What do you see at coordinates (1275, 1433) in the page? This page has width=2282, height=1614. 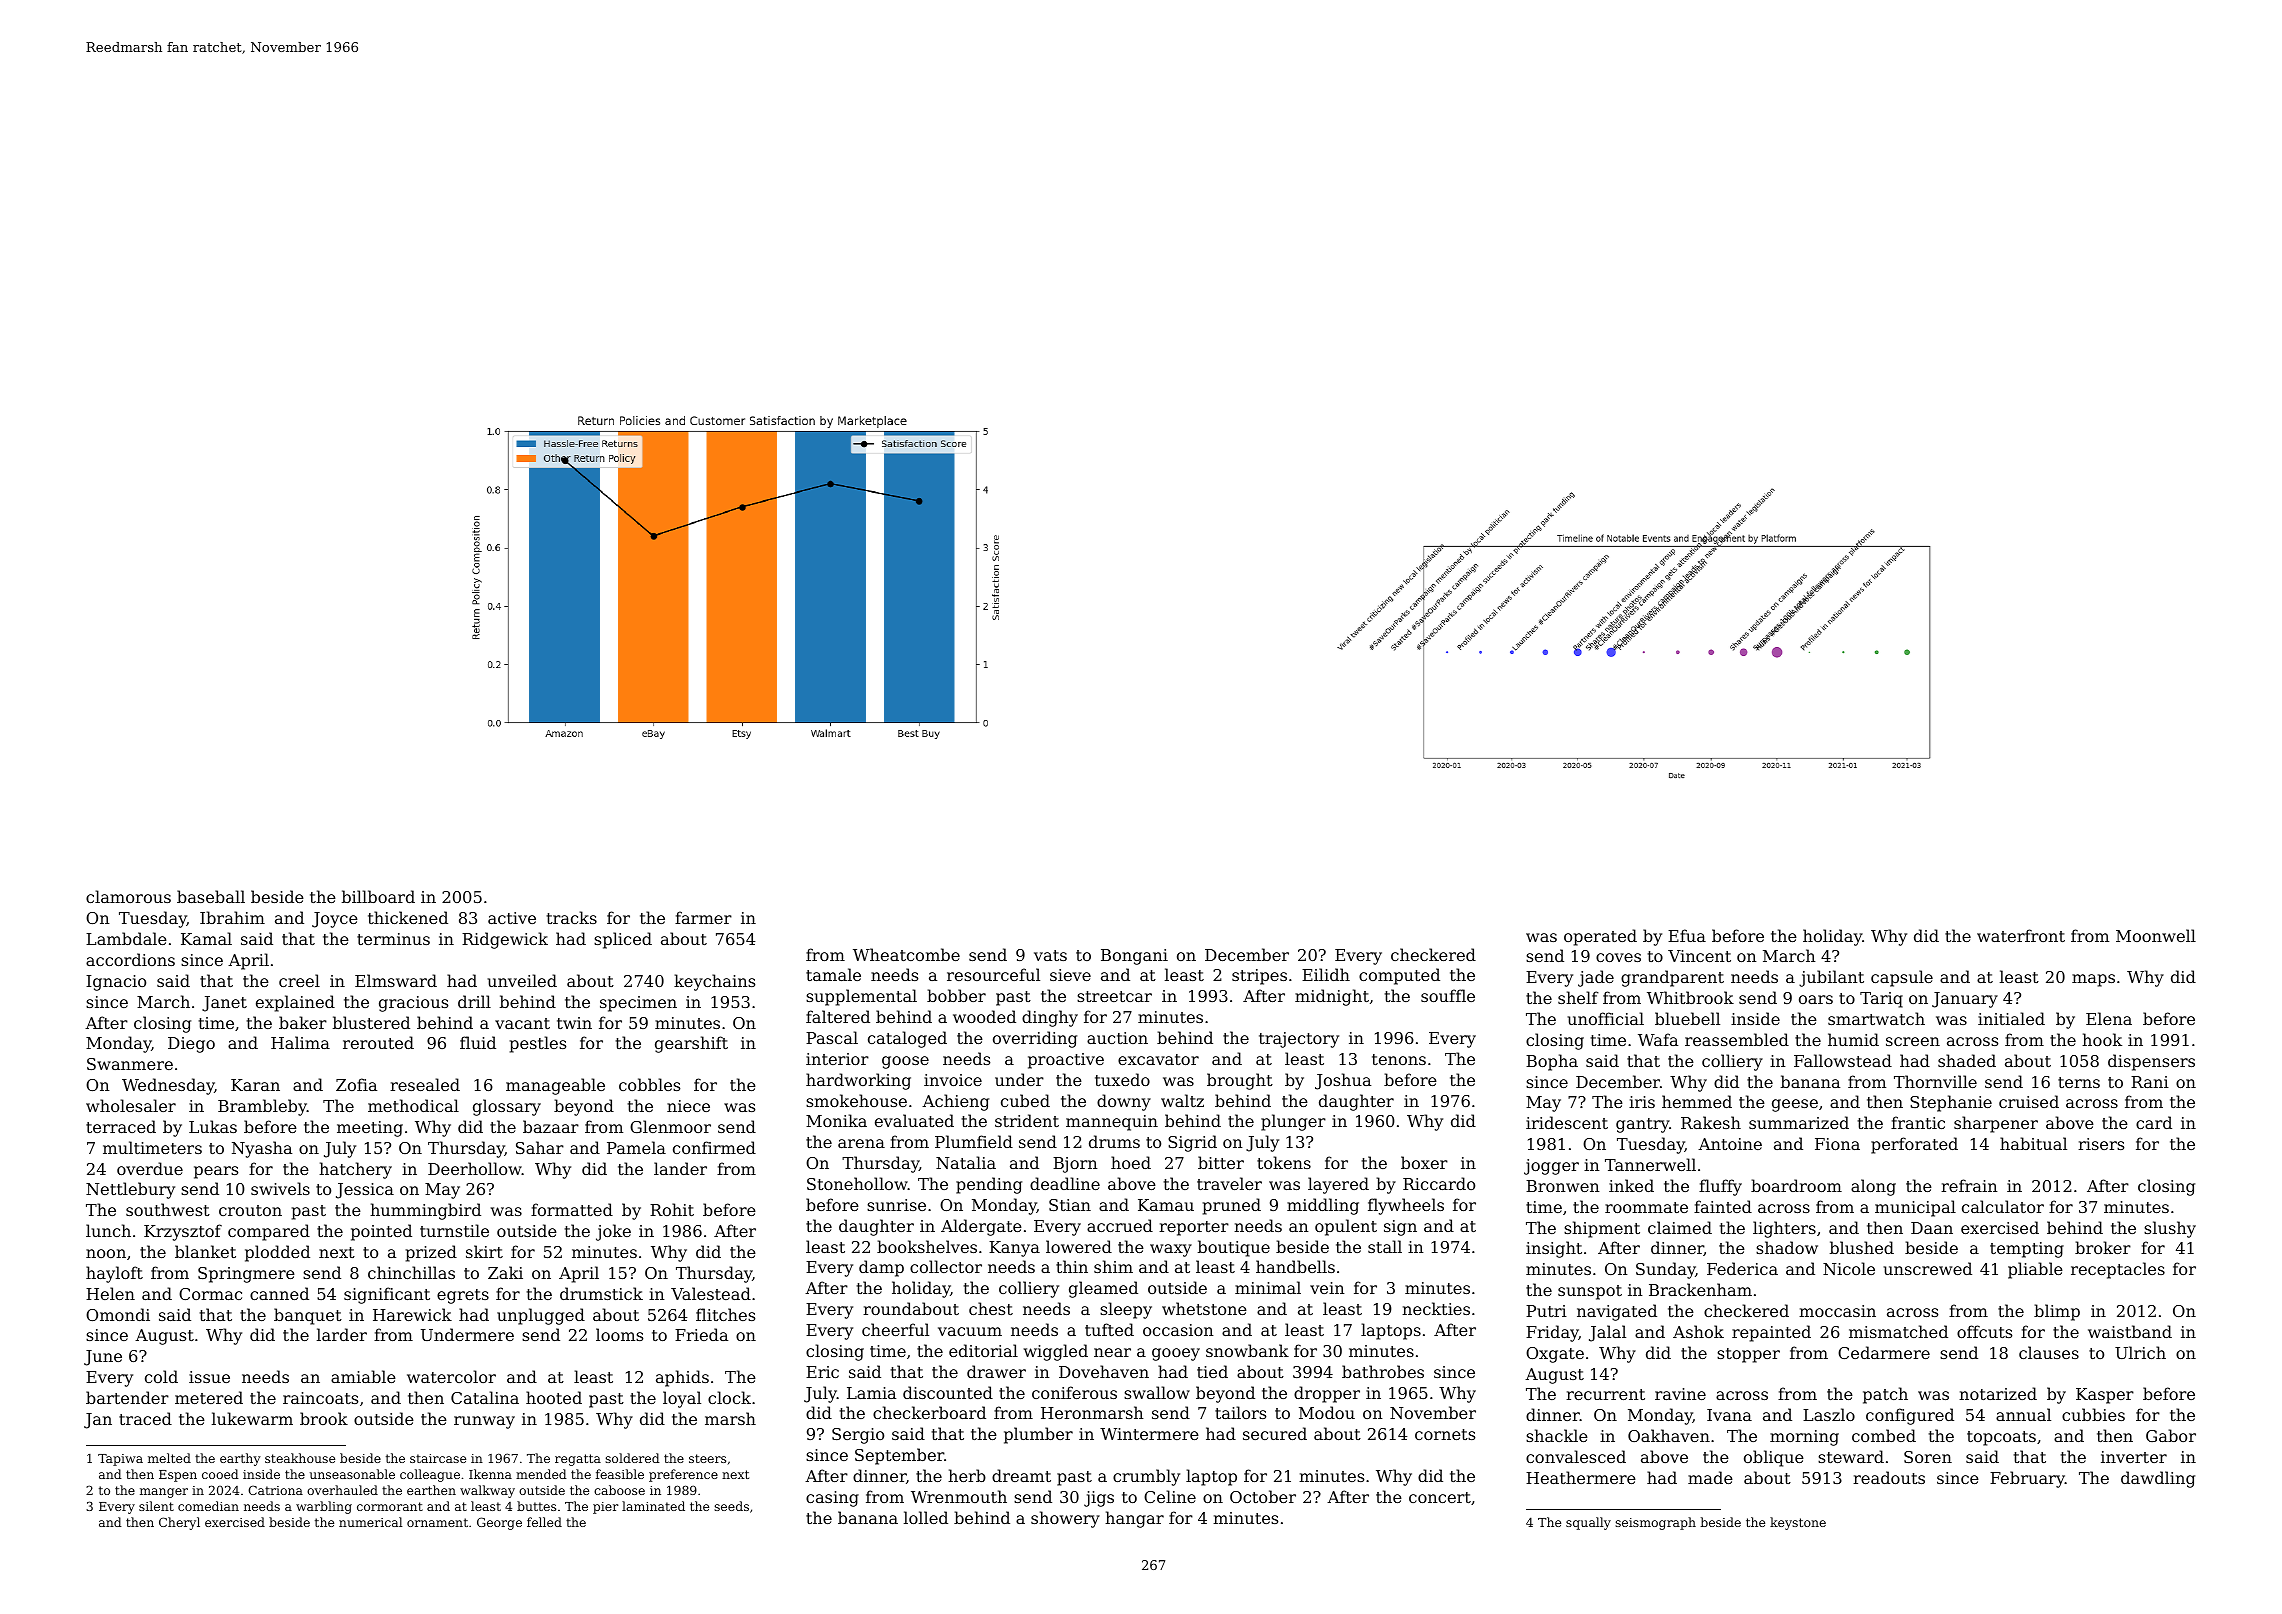 I see `secured` at bounding box center [1275, 1433].
